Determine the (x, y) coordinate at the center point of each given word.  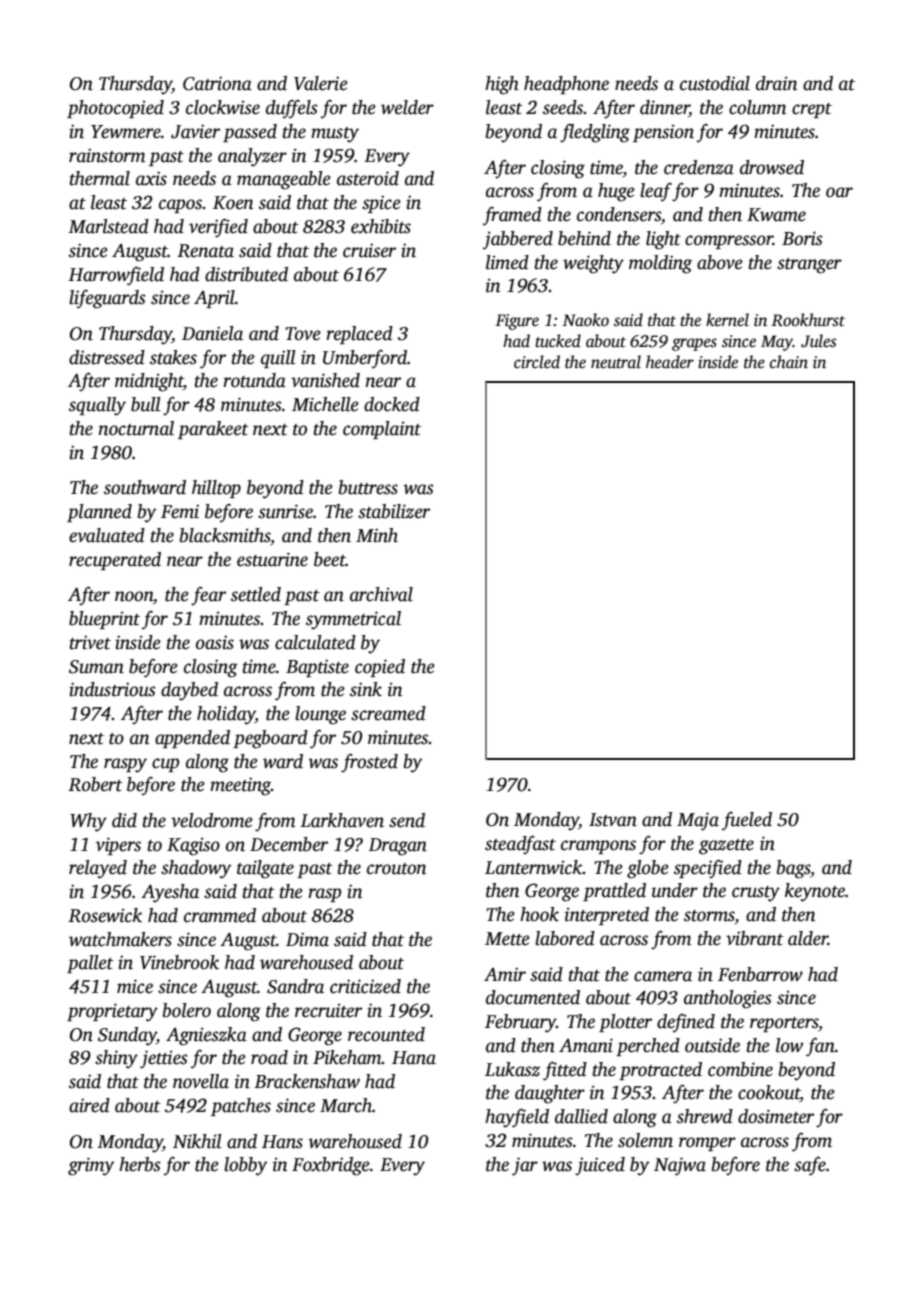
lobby (245, 1166)
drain (777, 83)
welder (407, 107)
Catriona (217, 83)
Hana (414, 1058)
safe (810, 1166)
